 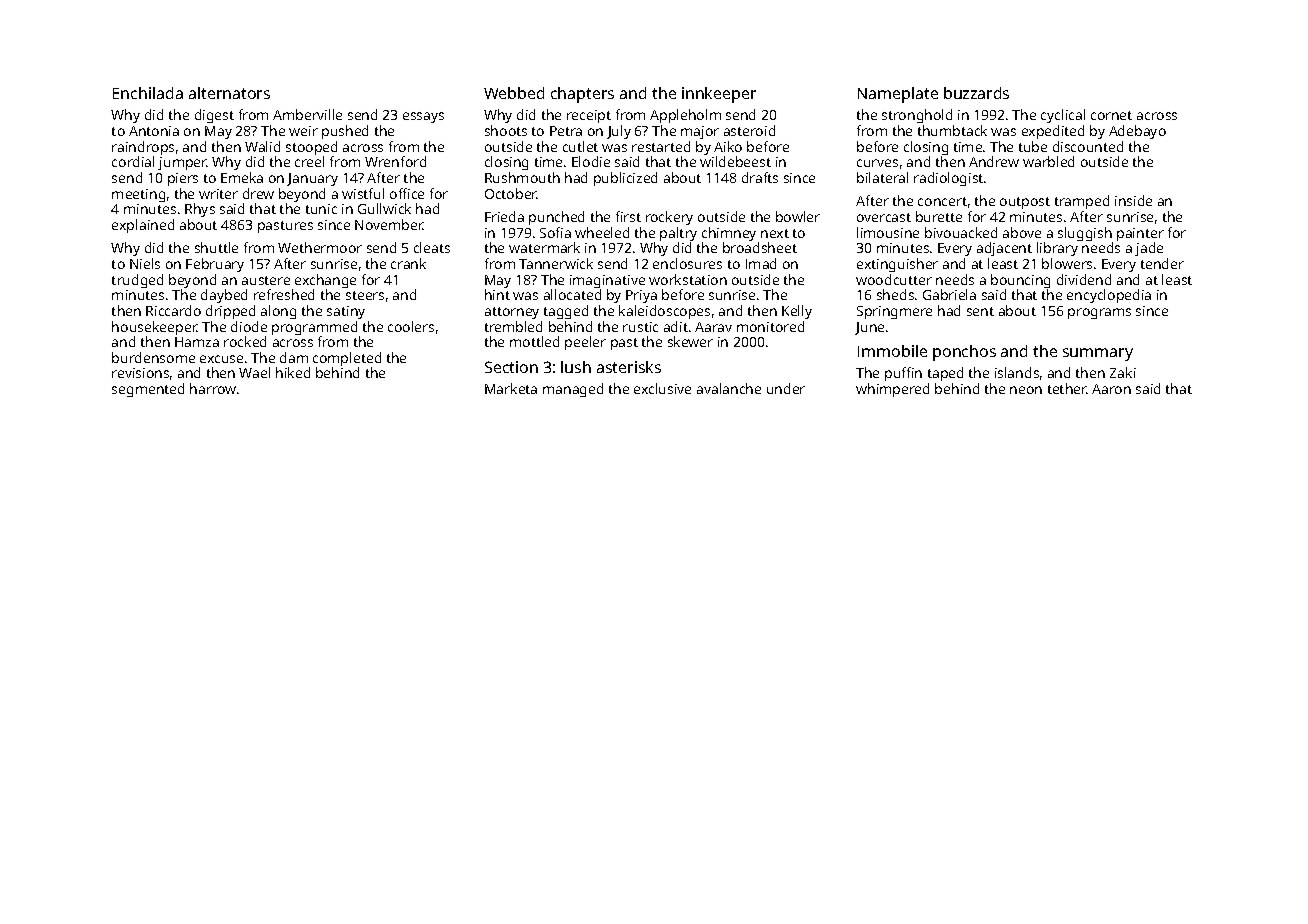 I want to click on buzzards, so click(x=976, y=93).
